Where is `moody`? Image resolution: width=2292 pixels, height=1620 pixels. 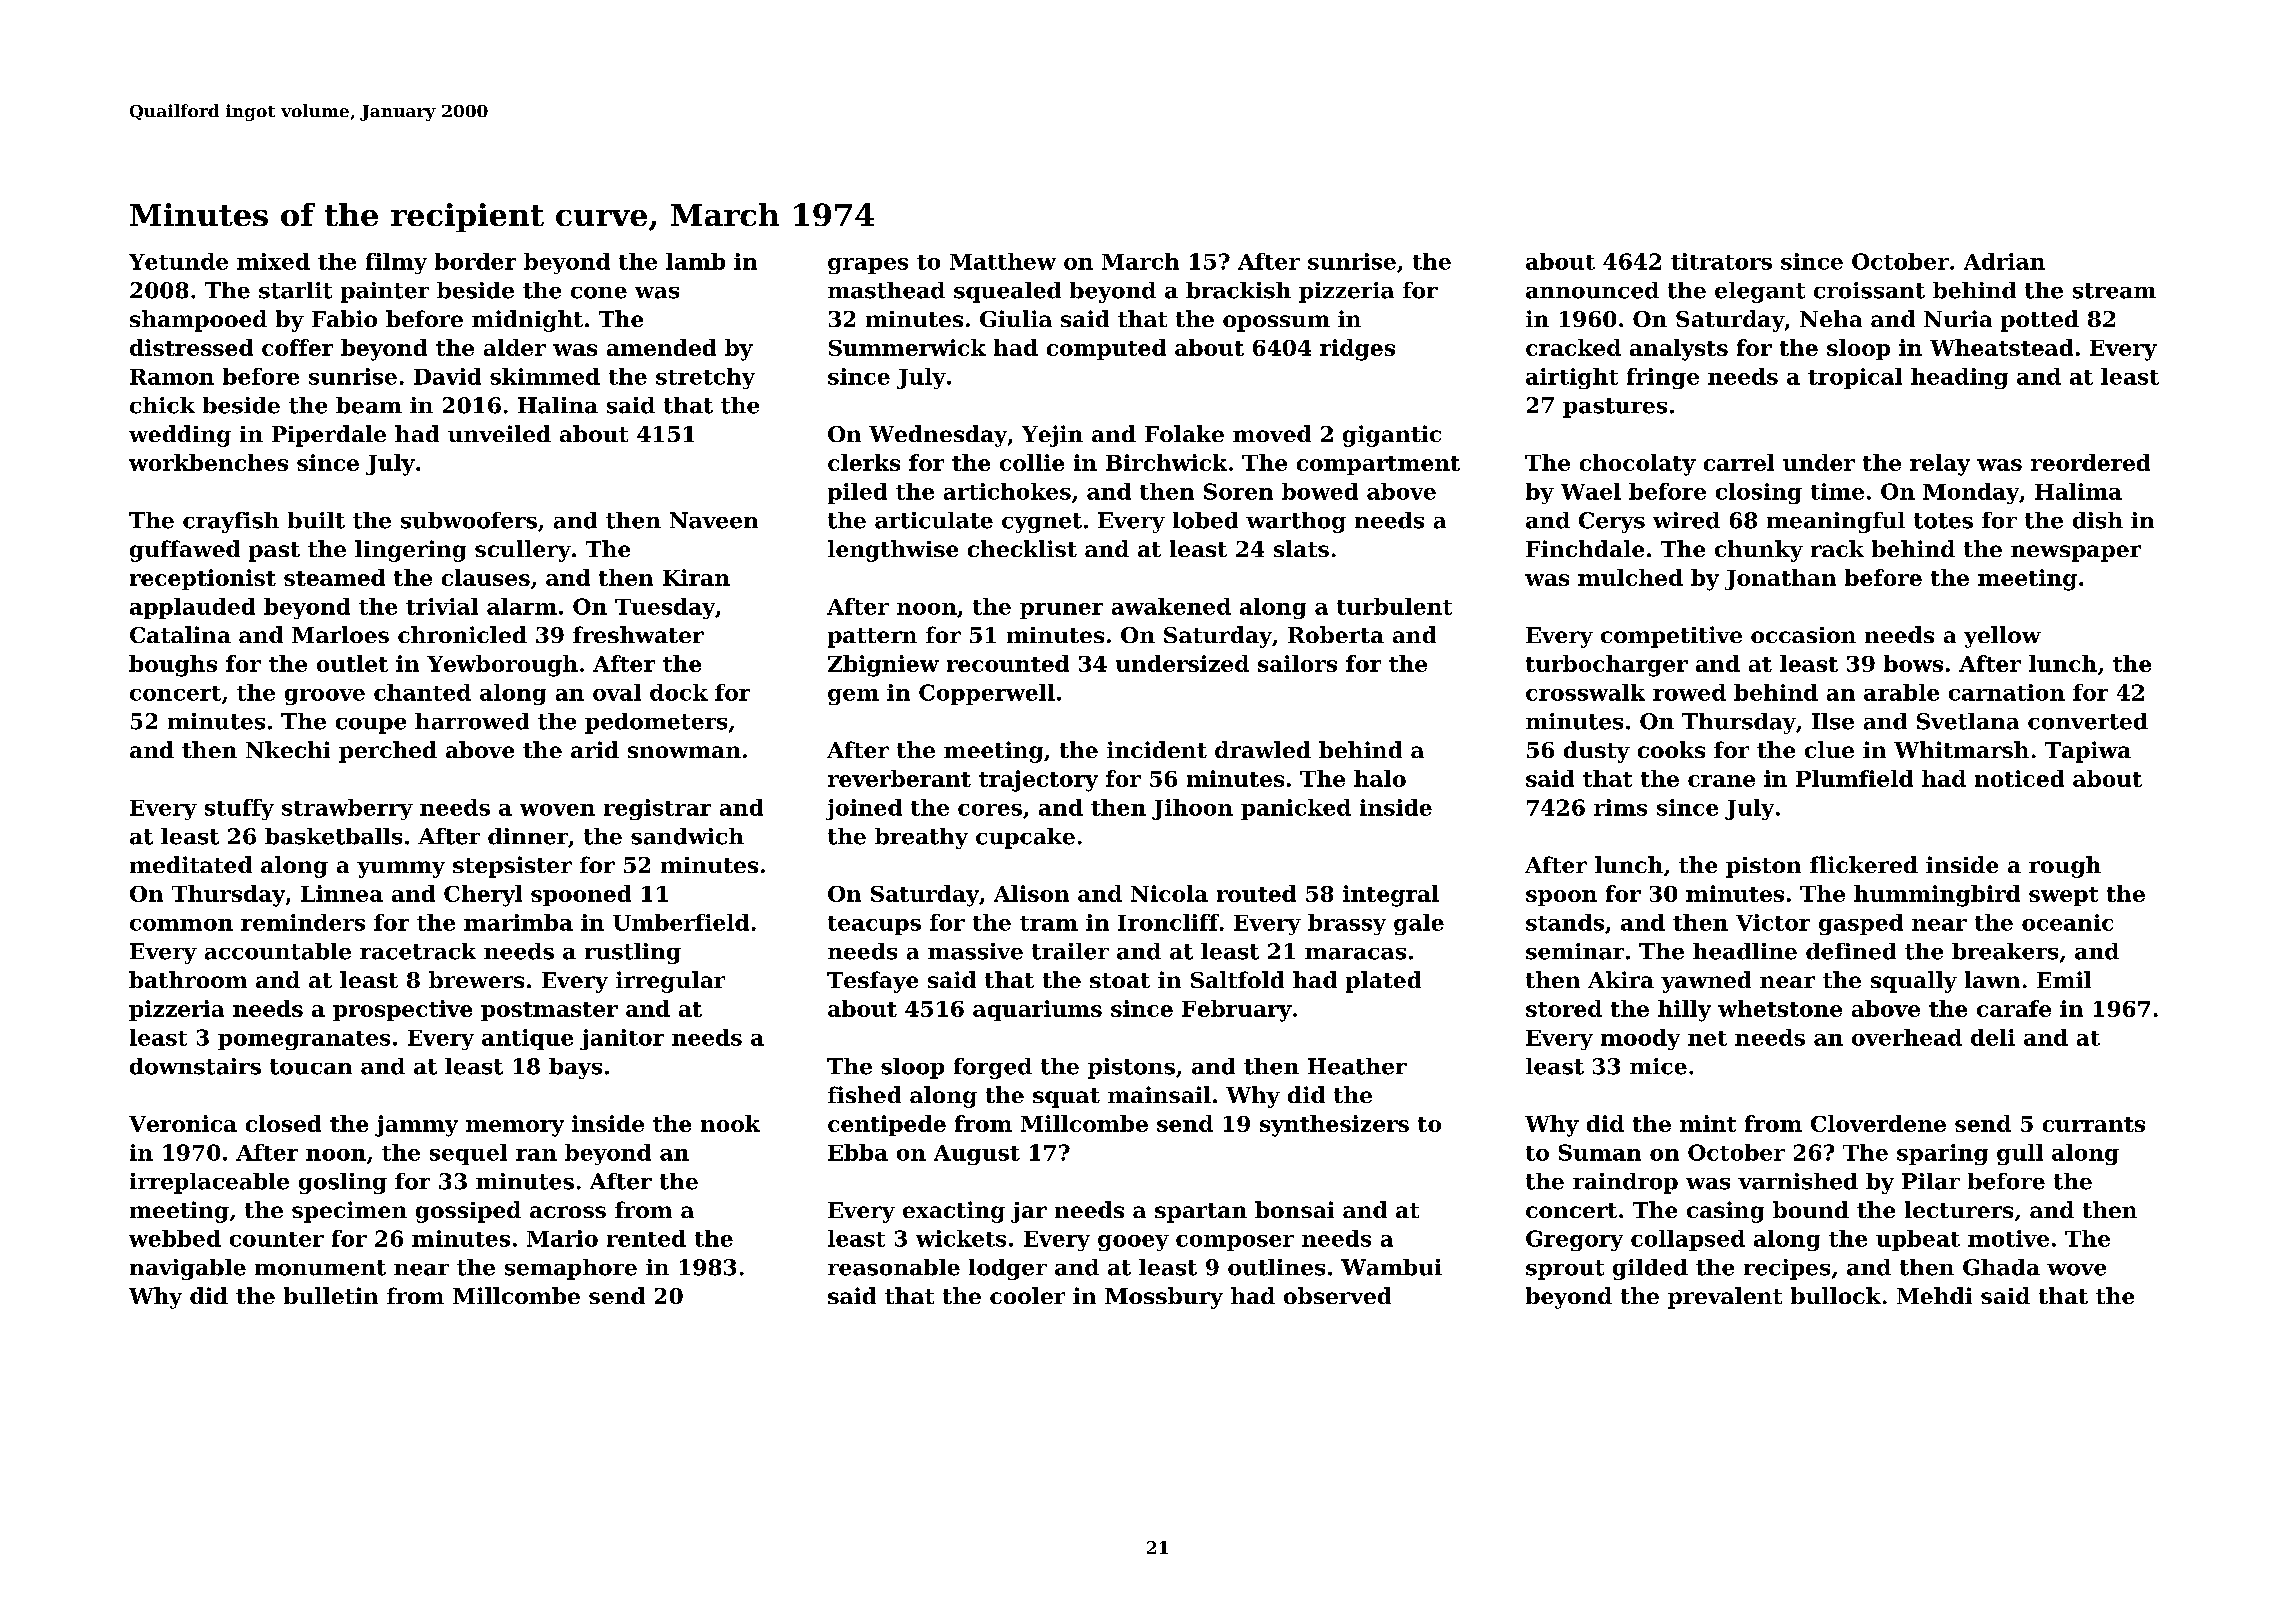 moody is located at coordinates (1640, 1039).
